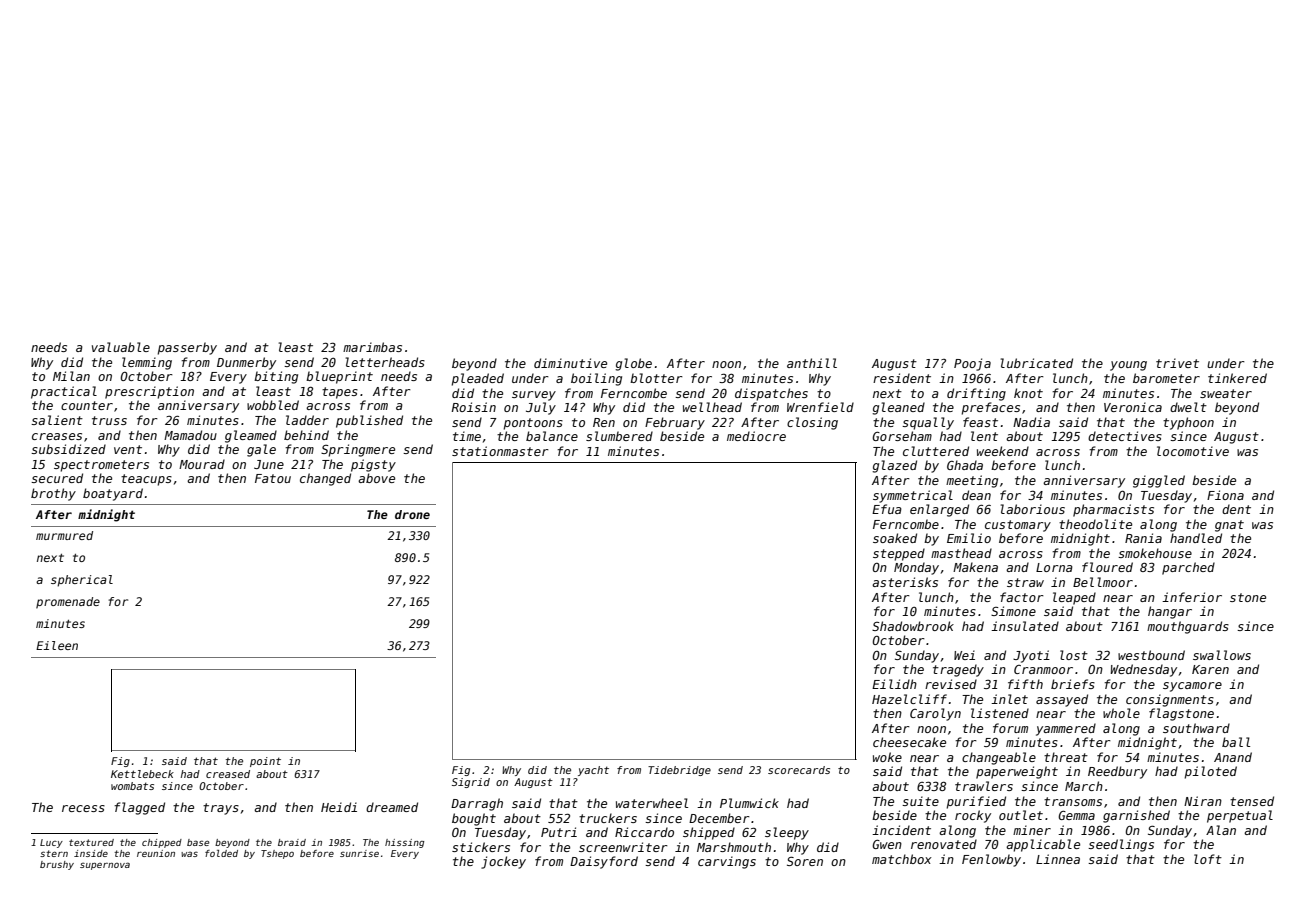  What do you see at coordinates (1225, 495) in the screenshot?
I see `Fiona` at bounding box center [1225, 495].
